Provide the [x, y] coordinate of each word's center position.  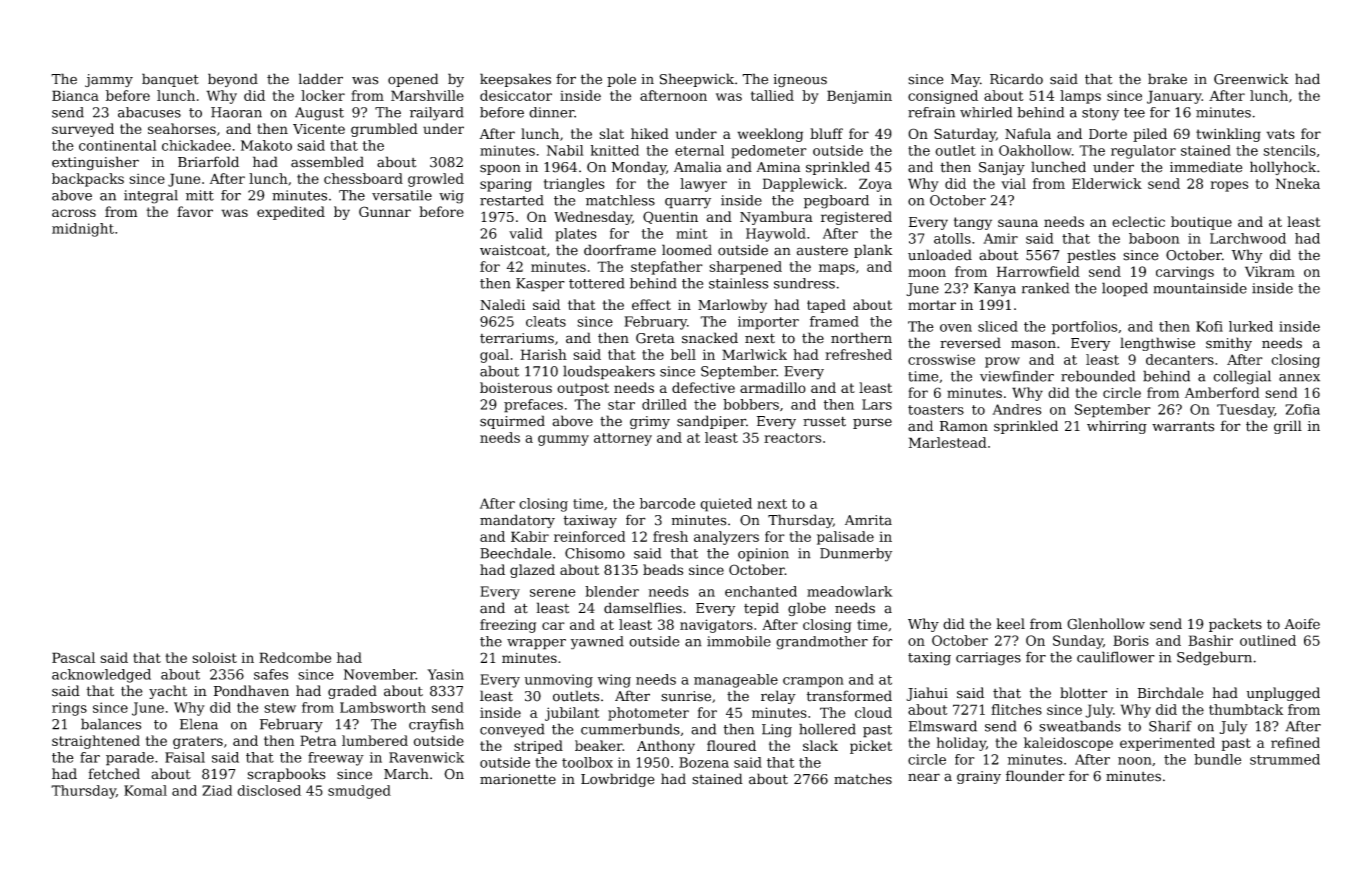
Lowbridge [618, 780]
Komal [145, 790]
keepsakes [515, 80]
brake [1167, 79]
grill [1288, 427]
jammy [109, 80]
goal [494, 356]
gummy [563, 440]
